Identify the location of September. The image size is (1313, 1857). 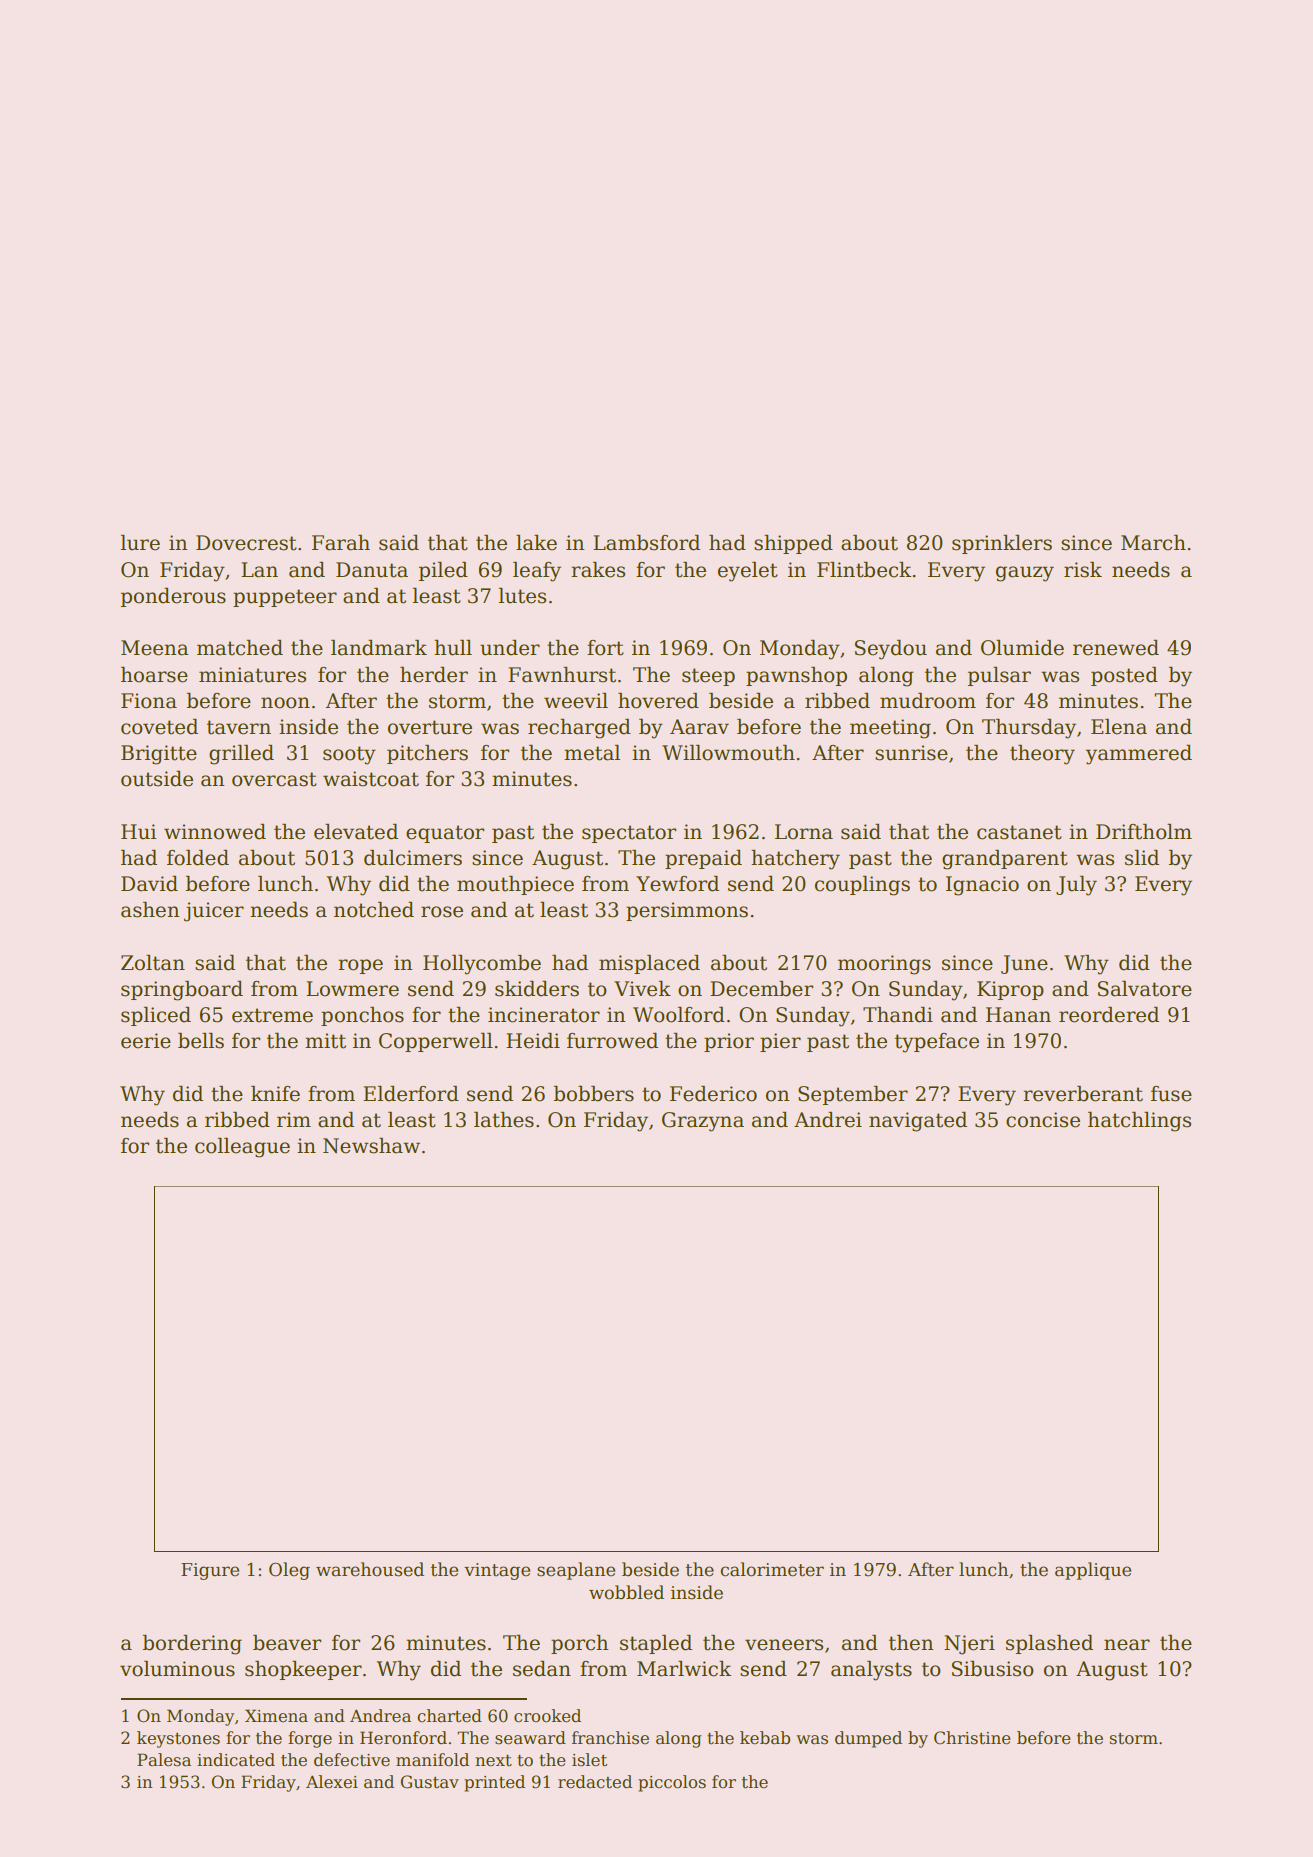
(853, 1095).
